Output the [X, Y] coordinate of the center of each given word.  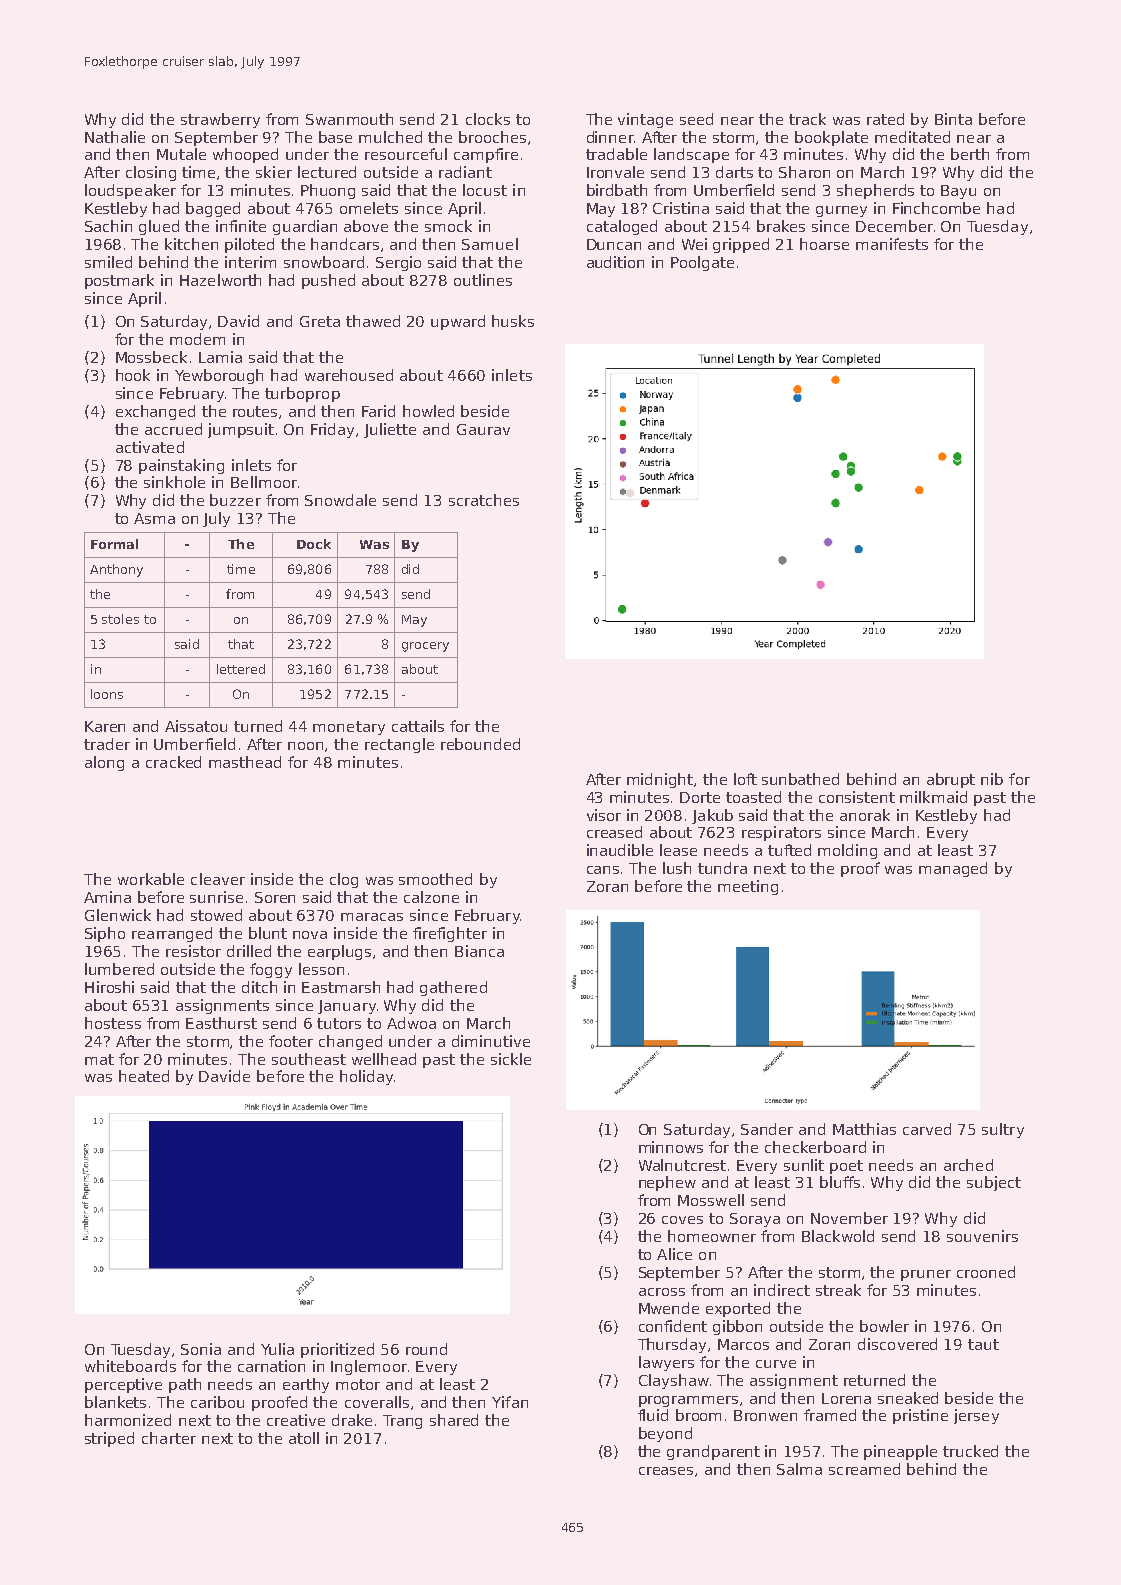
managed [953, 869]
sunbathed [800, 779]
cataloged [622, 227]
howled [428, 411]
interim [250, 262]
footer [291, 1041]
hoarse [824, 244]
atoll [304, 1438]
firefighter [450, 934]
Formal [114, 544]
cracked [173, 762]
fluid [653, 1415]
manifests [892, 244]
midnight [660, 780]
